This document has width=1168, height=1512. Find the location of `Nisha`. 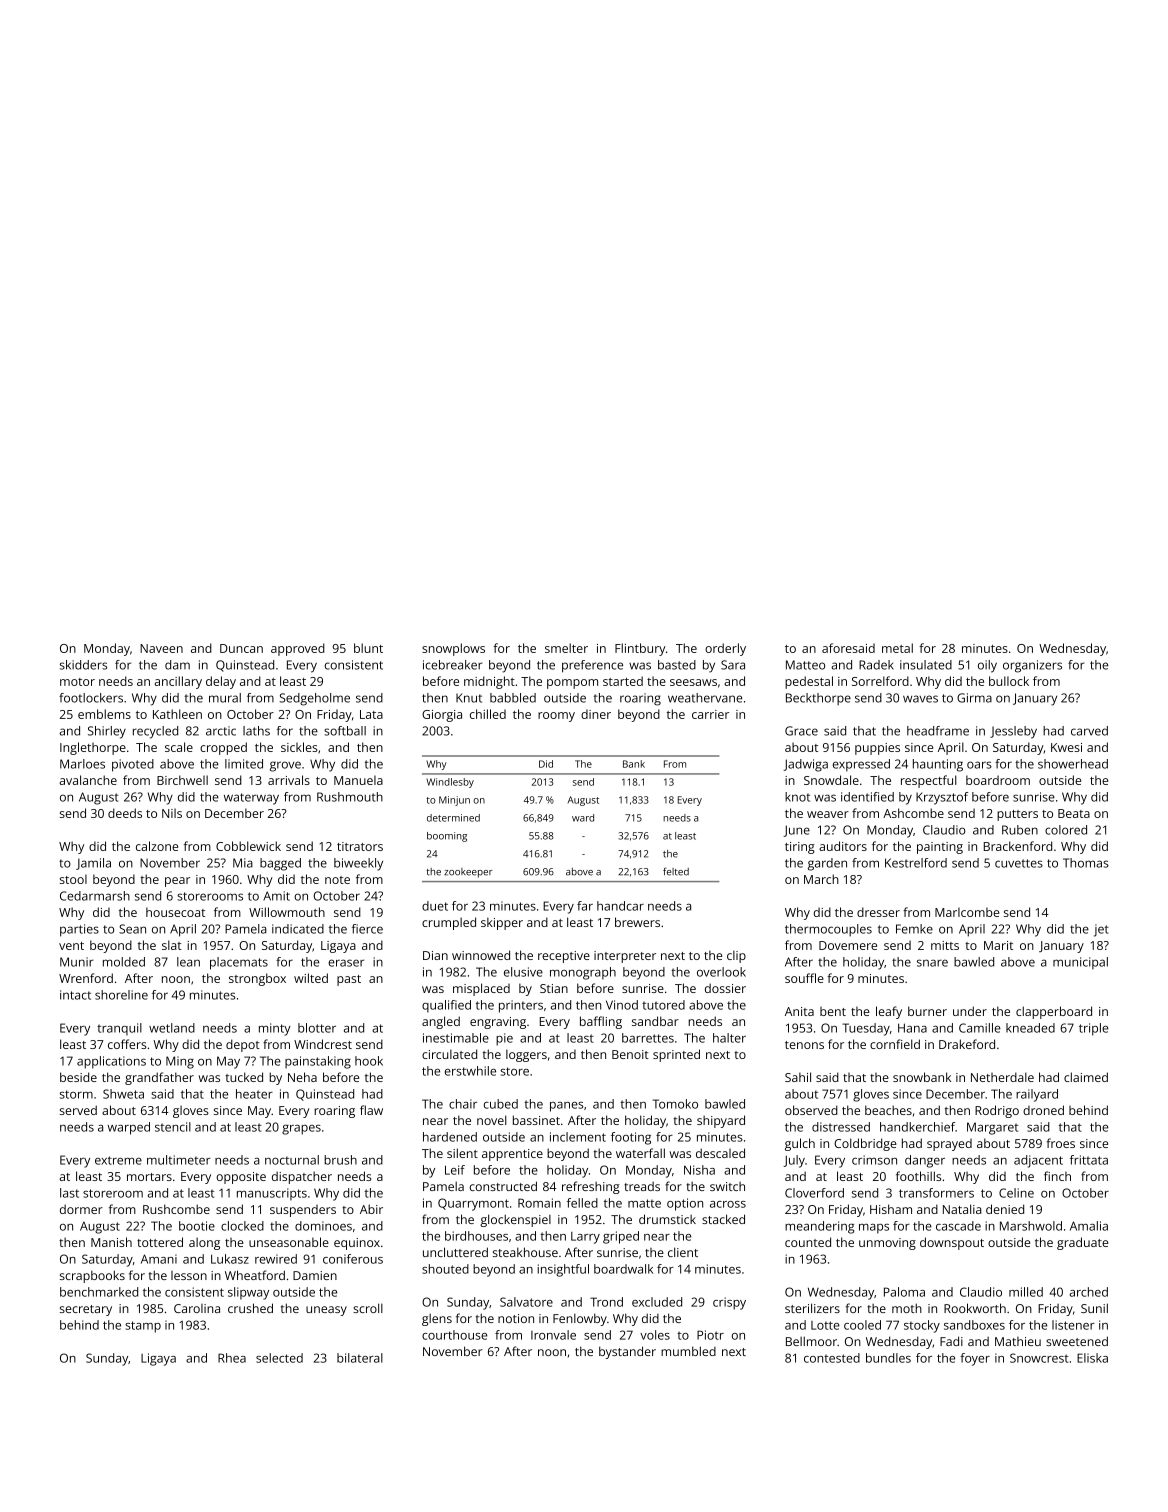

Nisha is located at coordinates (699, 1170).
